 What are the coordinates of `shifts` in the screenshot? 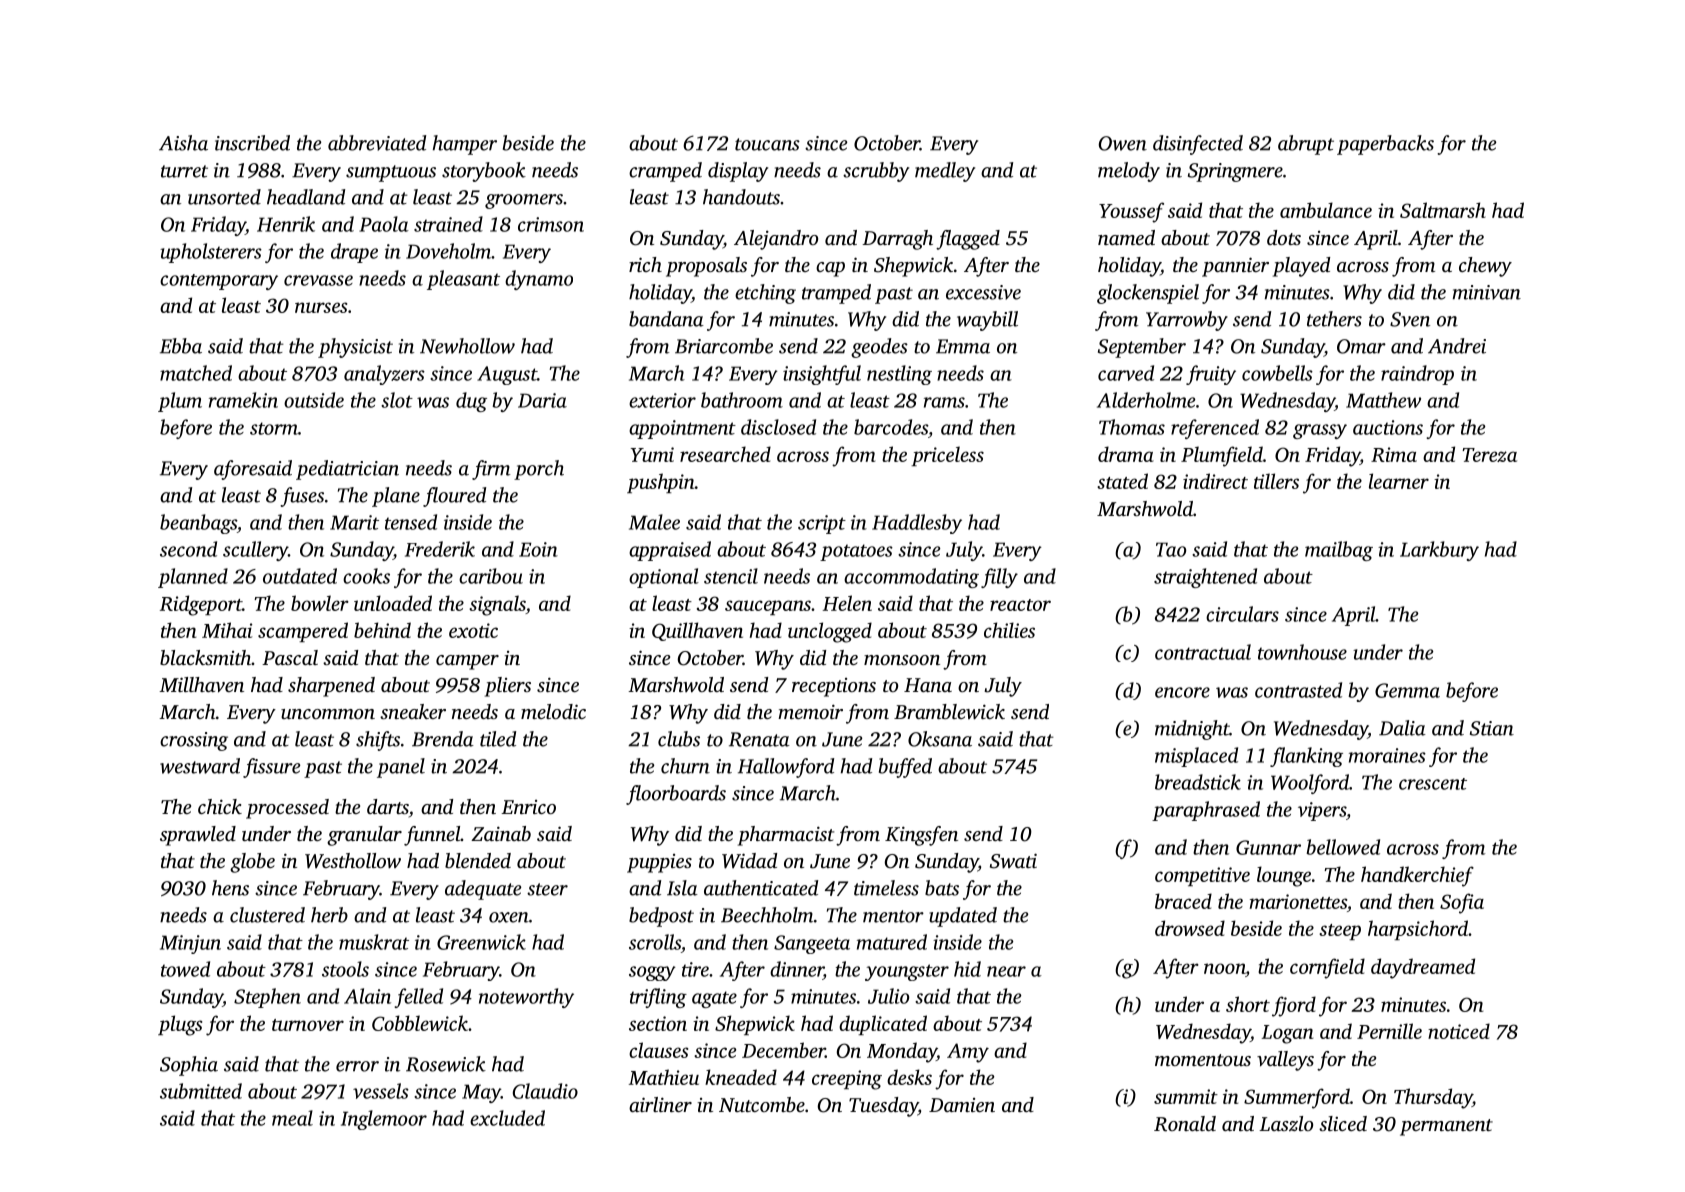 It's located at (378, 741).
